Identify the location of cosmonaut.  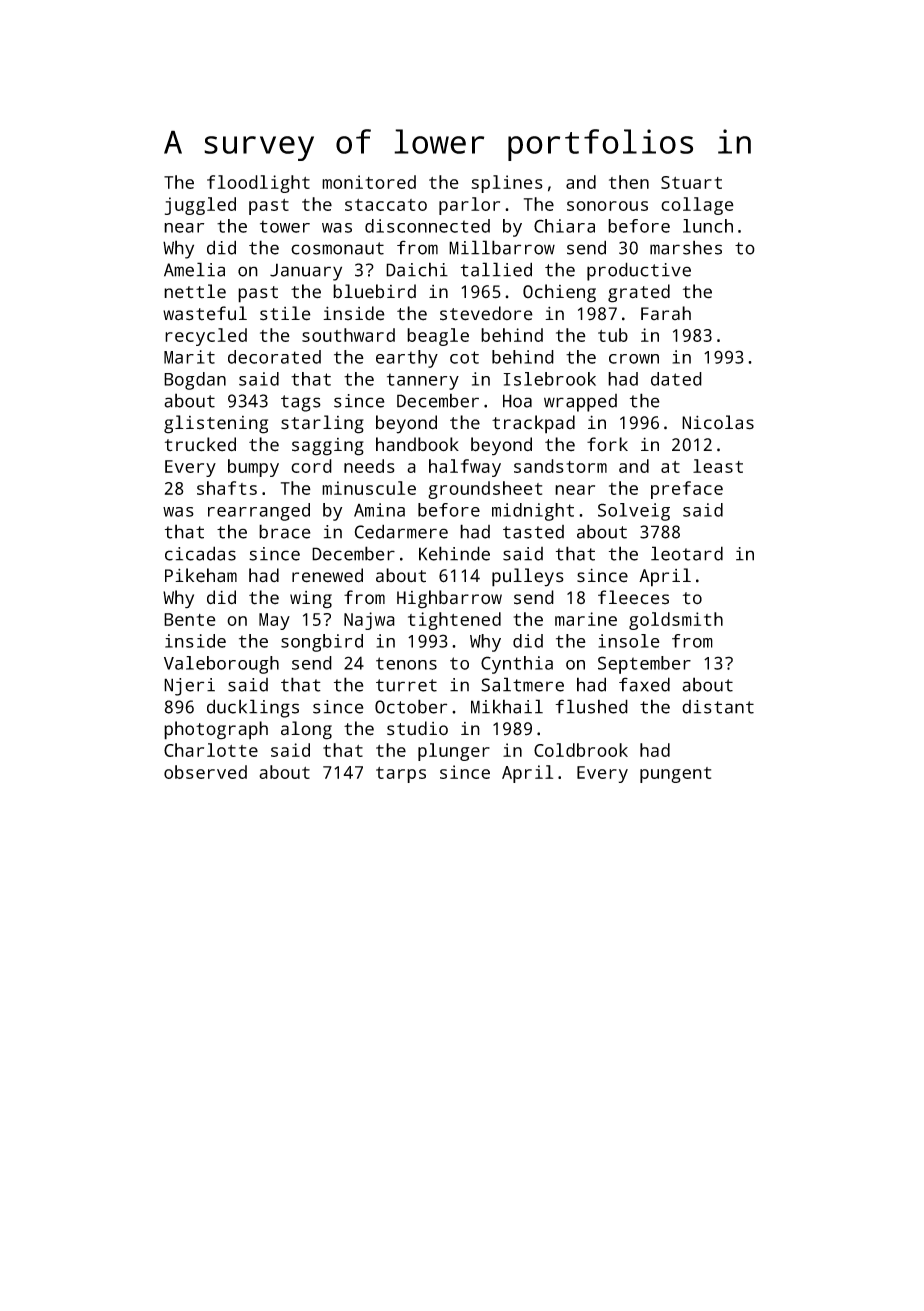
(337, 248).
